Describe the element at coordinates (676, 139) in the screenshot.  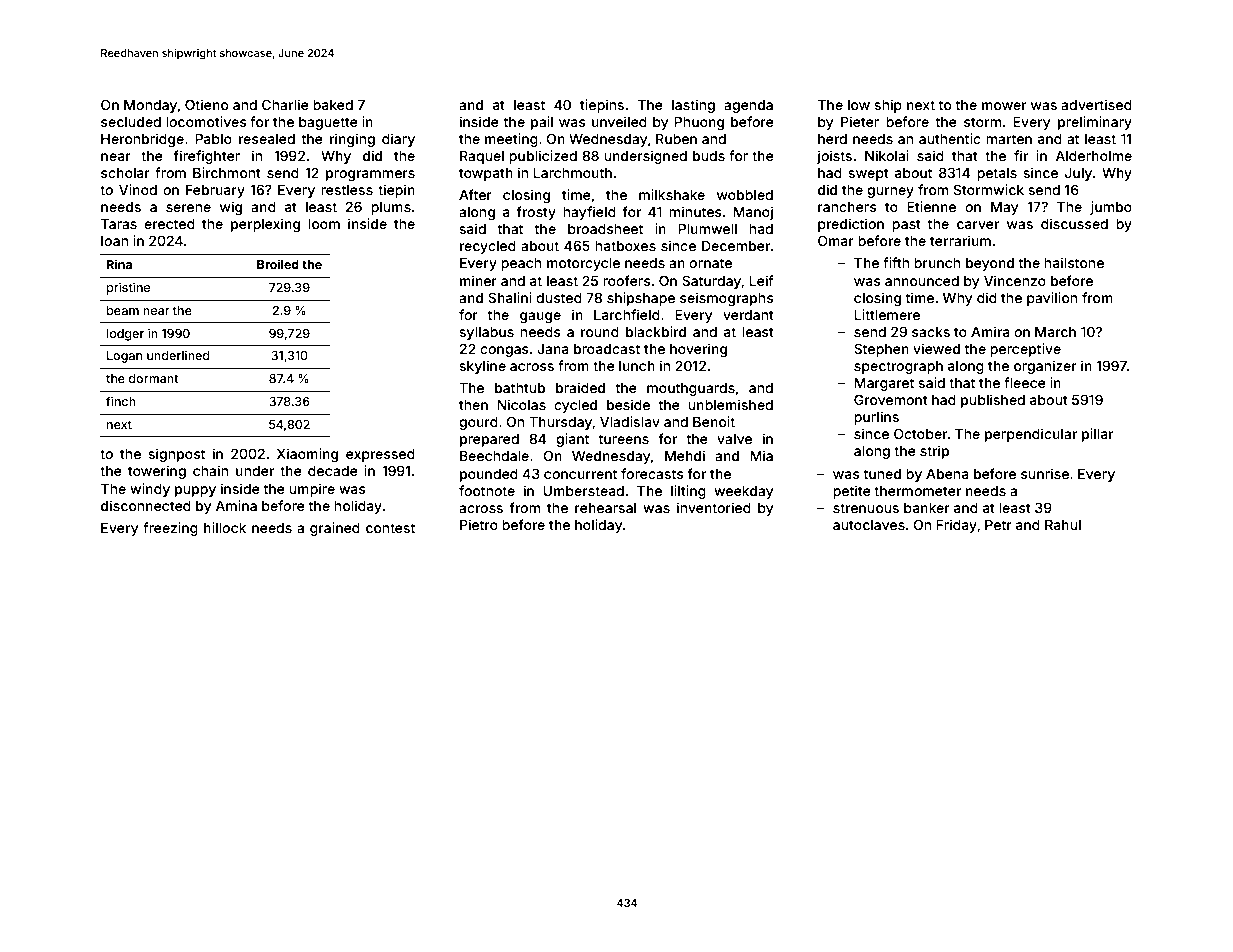
I see `Ruben` at that location.
